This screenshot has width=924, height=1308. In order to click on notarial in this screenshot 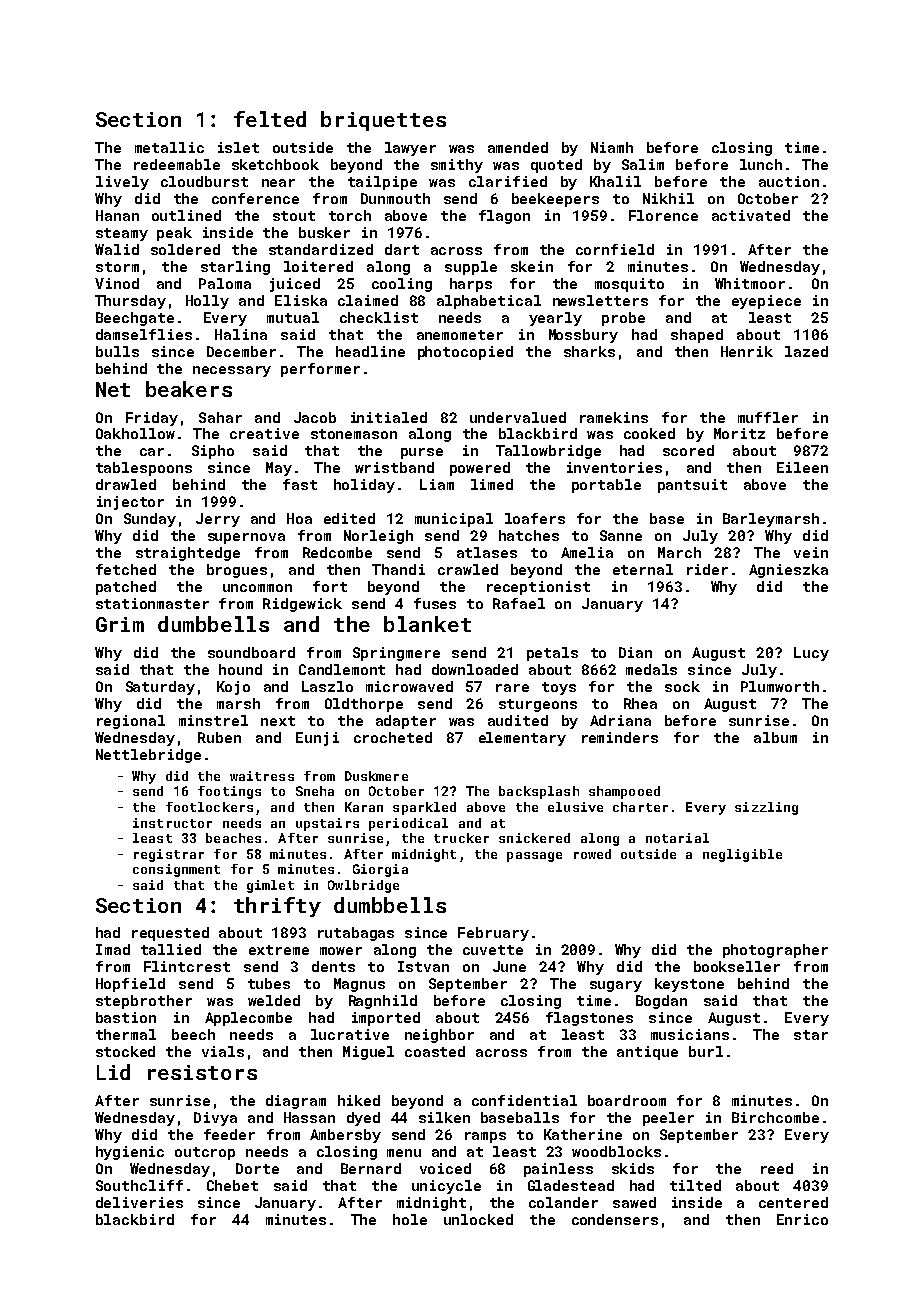, I will do `click(677, 838)`.
